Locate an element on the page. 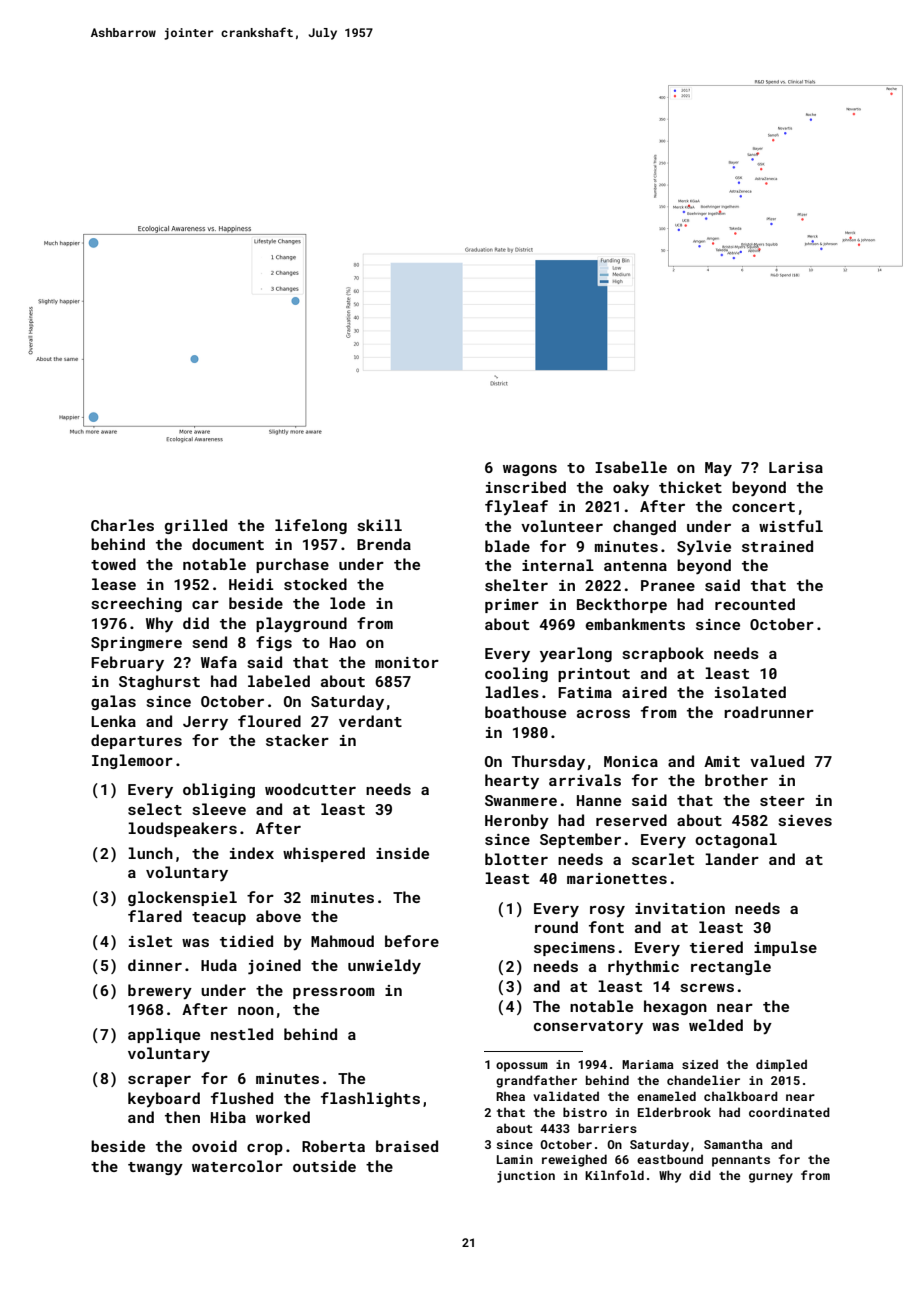  Charles is located at coordinates (122, 525).
